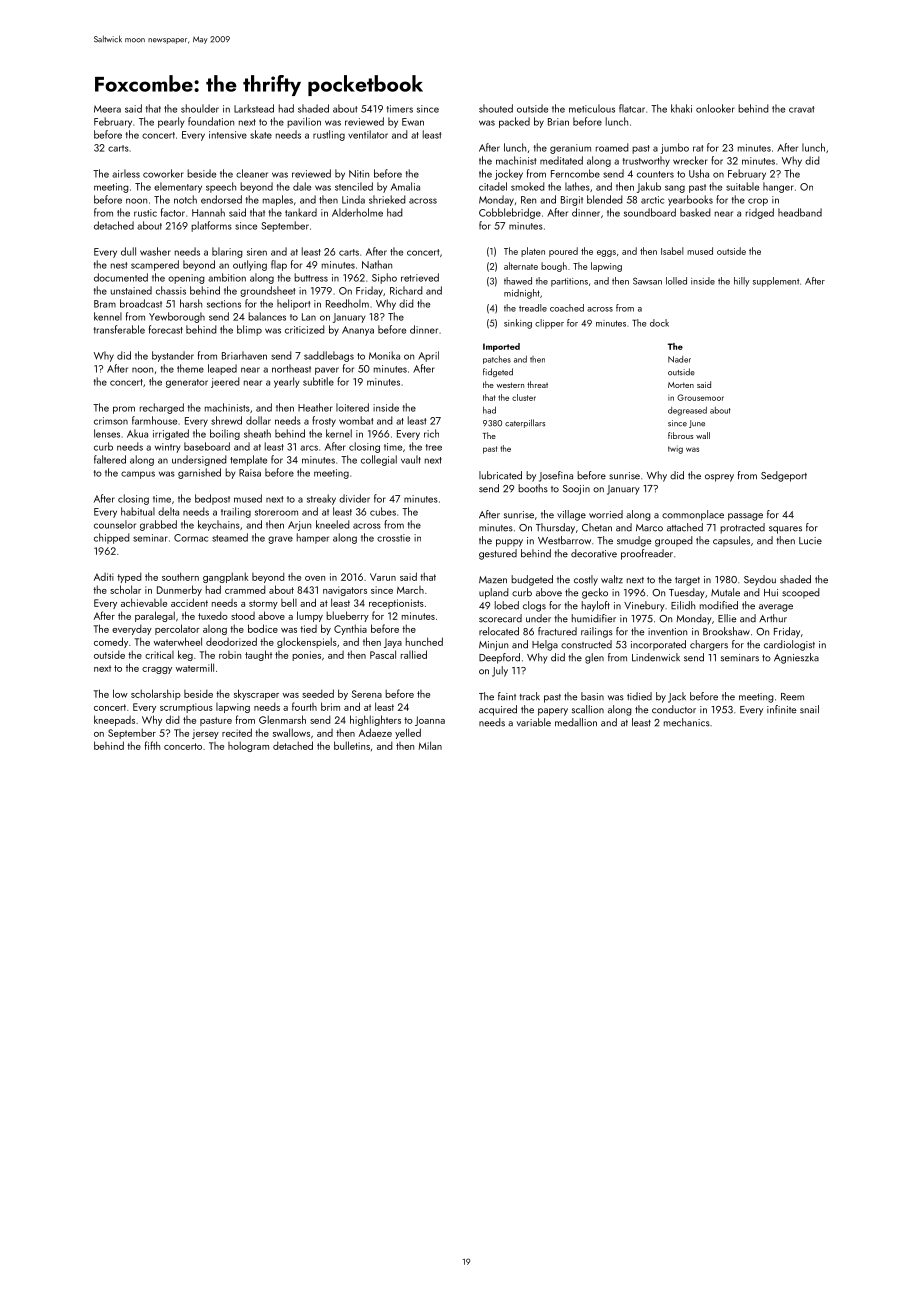 This screenshot has height=1308, width=924. Describe the element at coordinates (191, 303) in the screenshot. I see `harsh` at that location.
